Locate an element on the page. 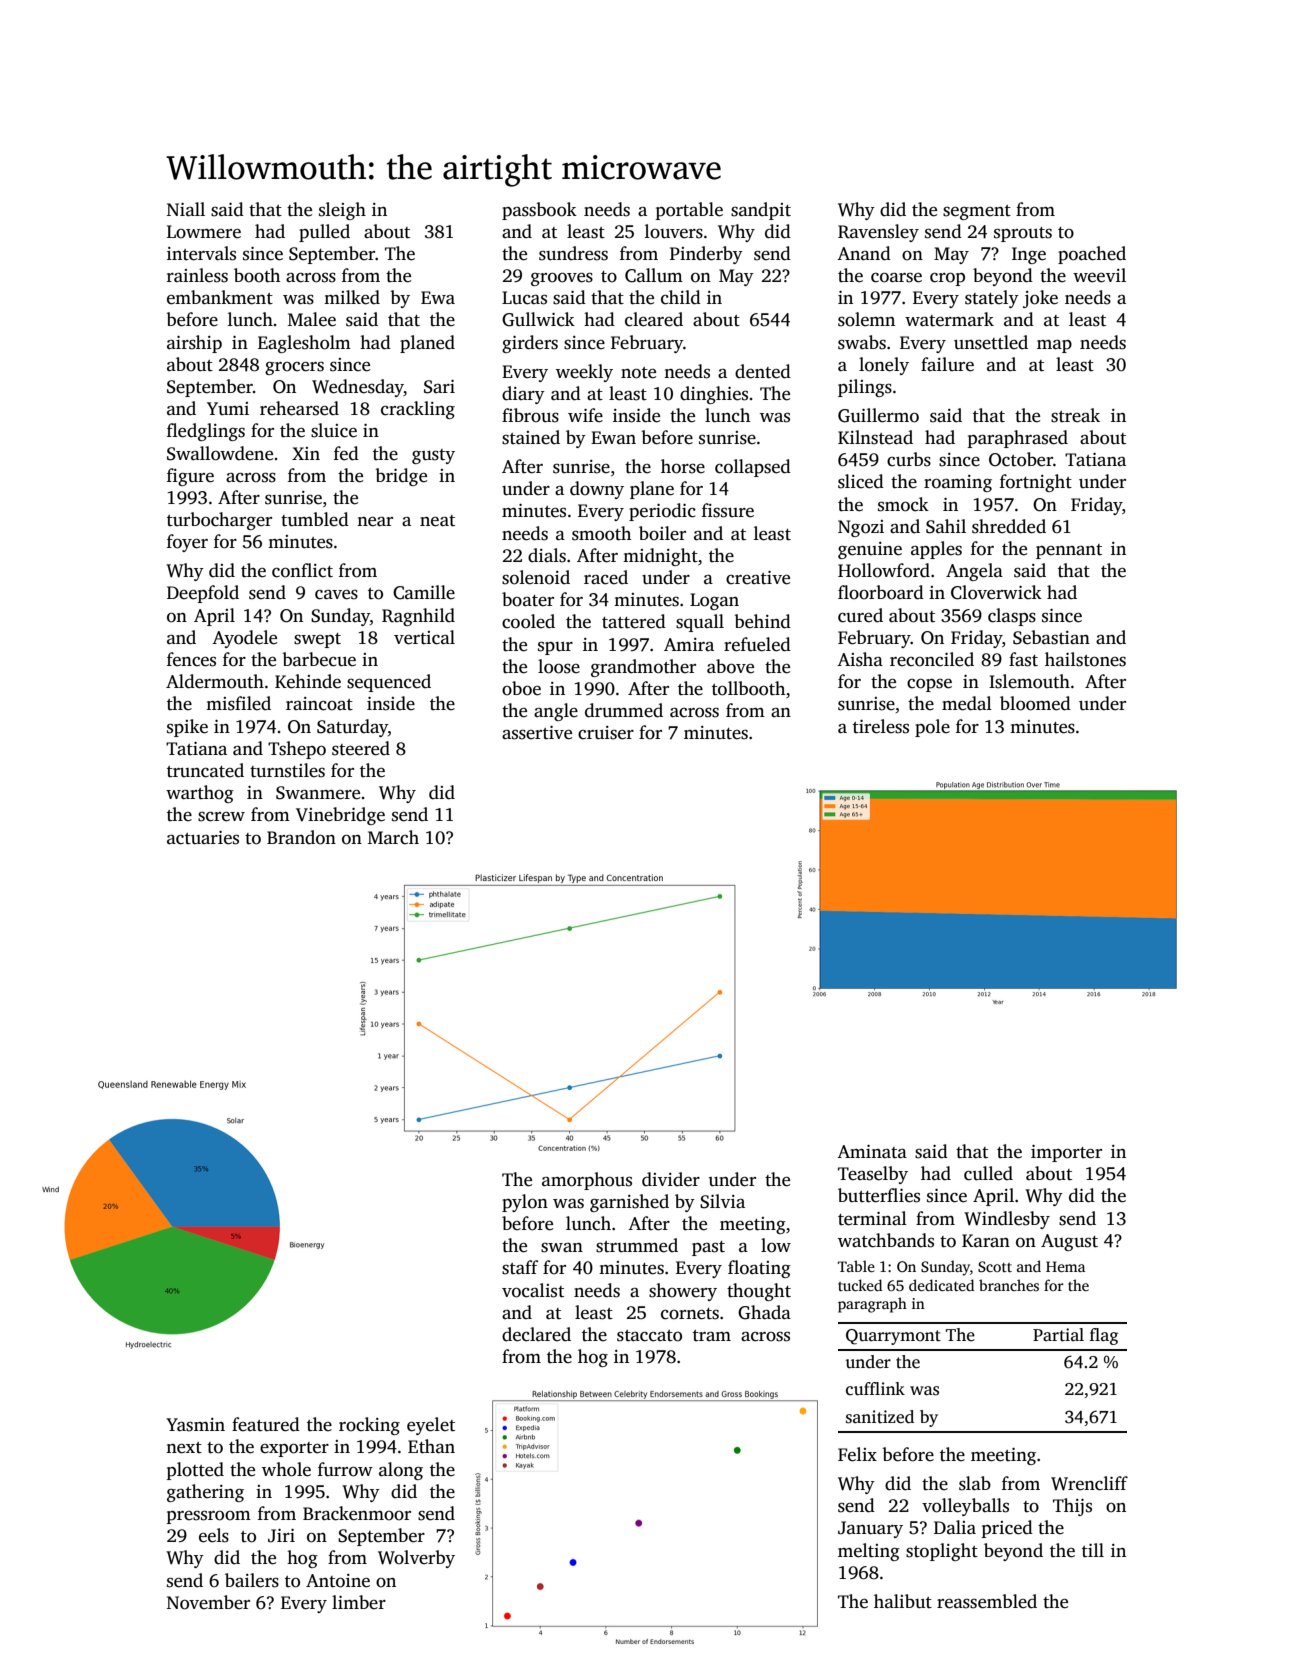 The image size is (1293, 1674). foyer is located at coordinates (187, 543).
